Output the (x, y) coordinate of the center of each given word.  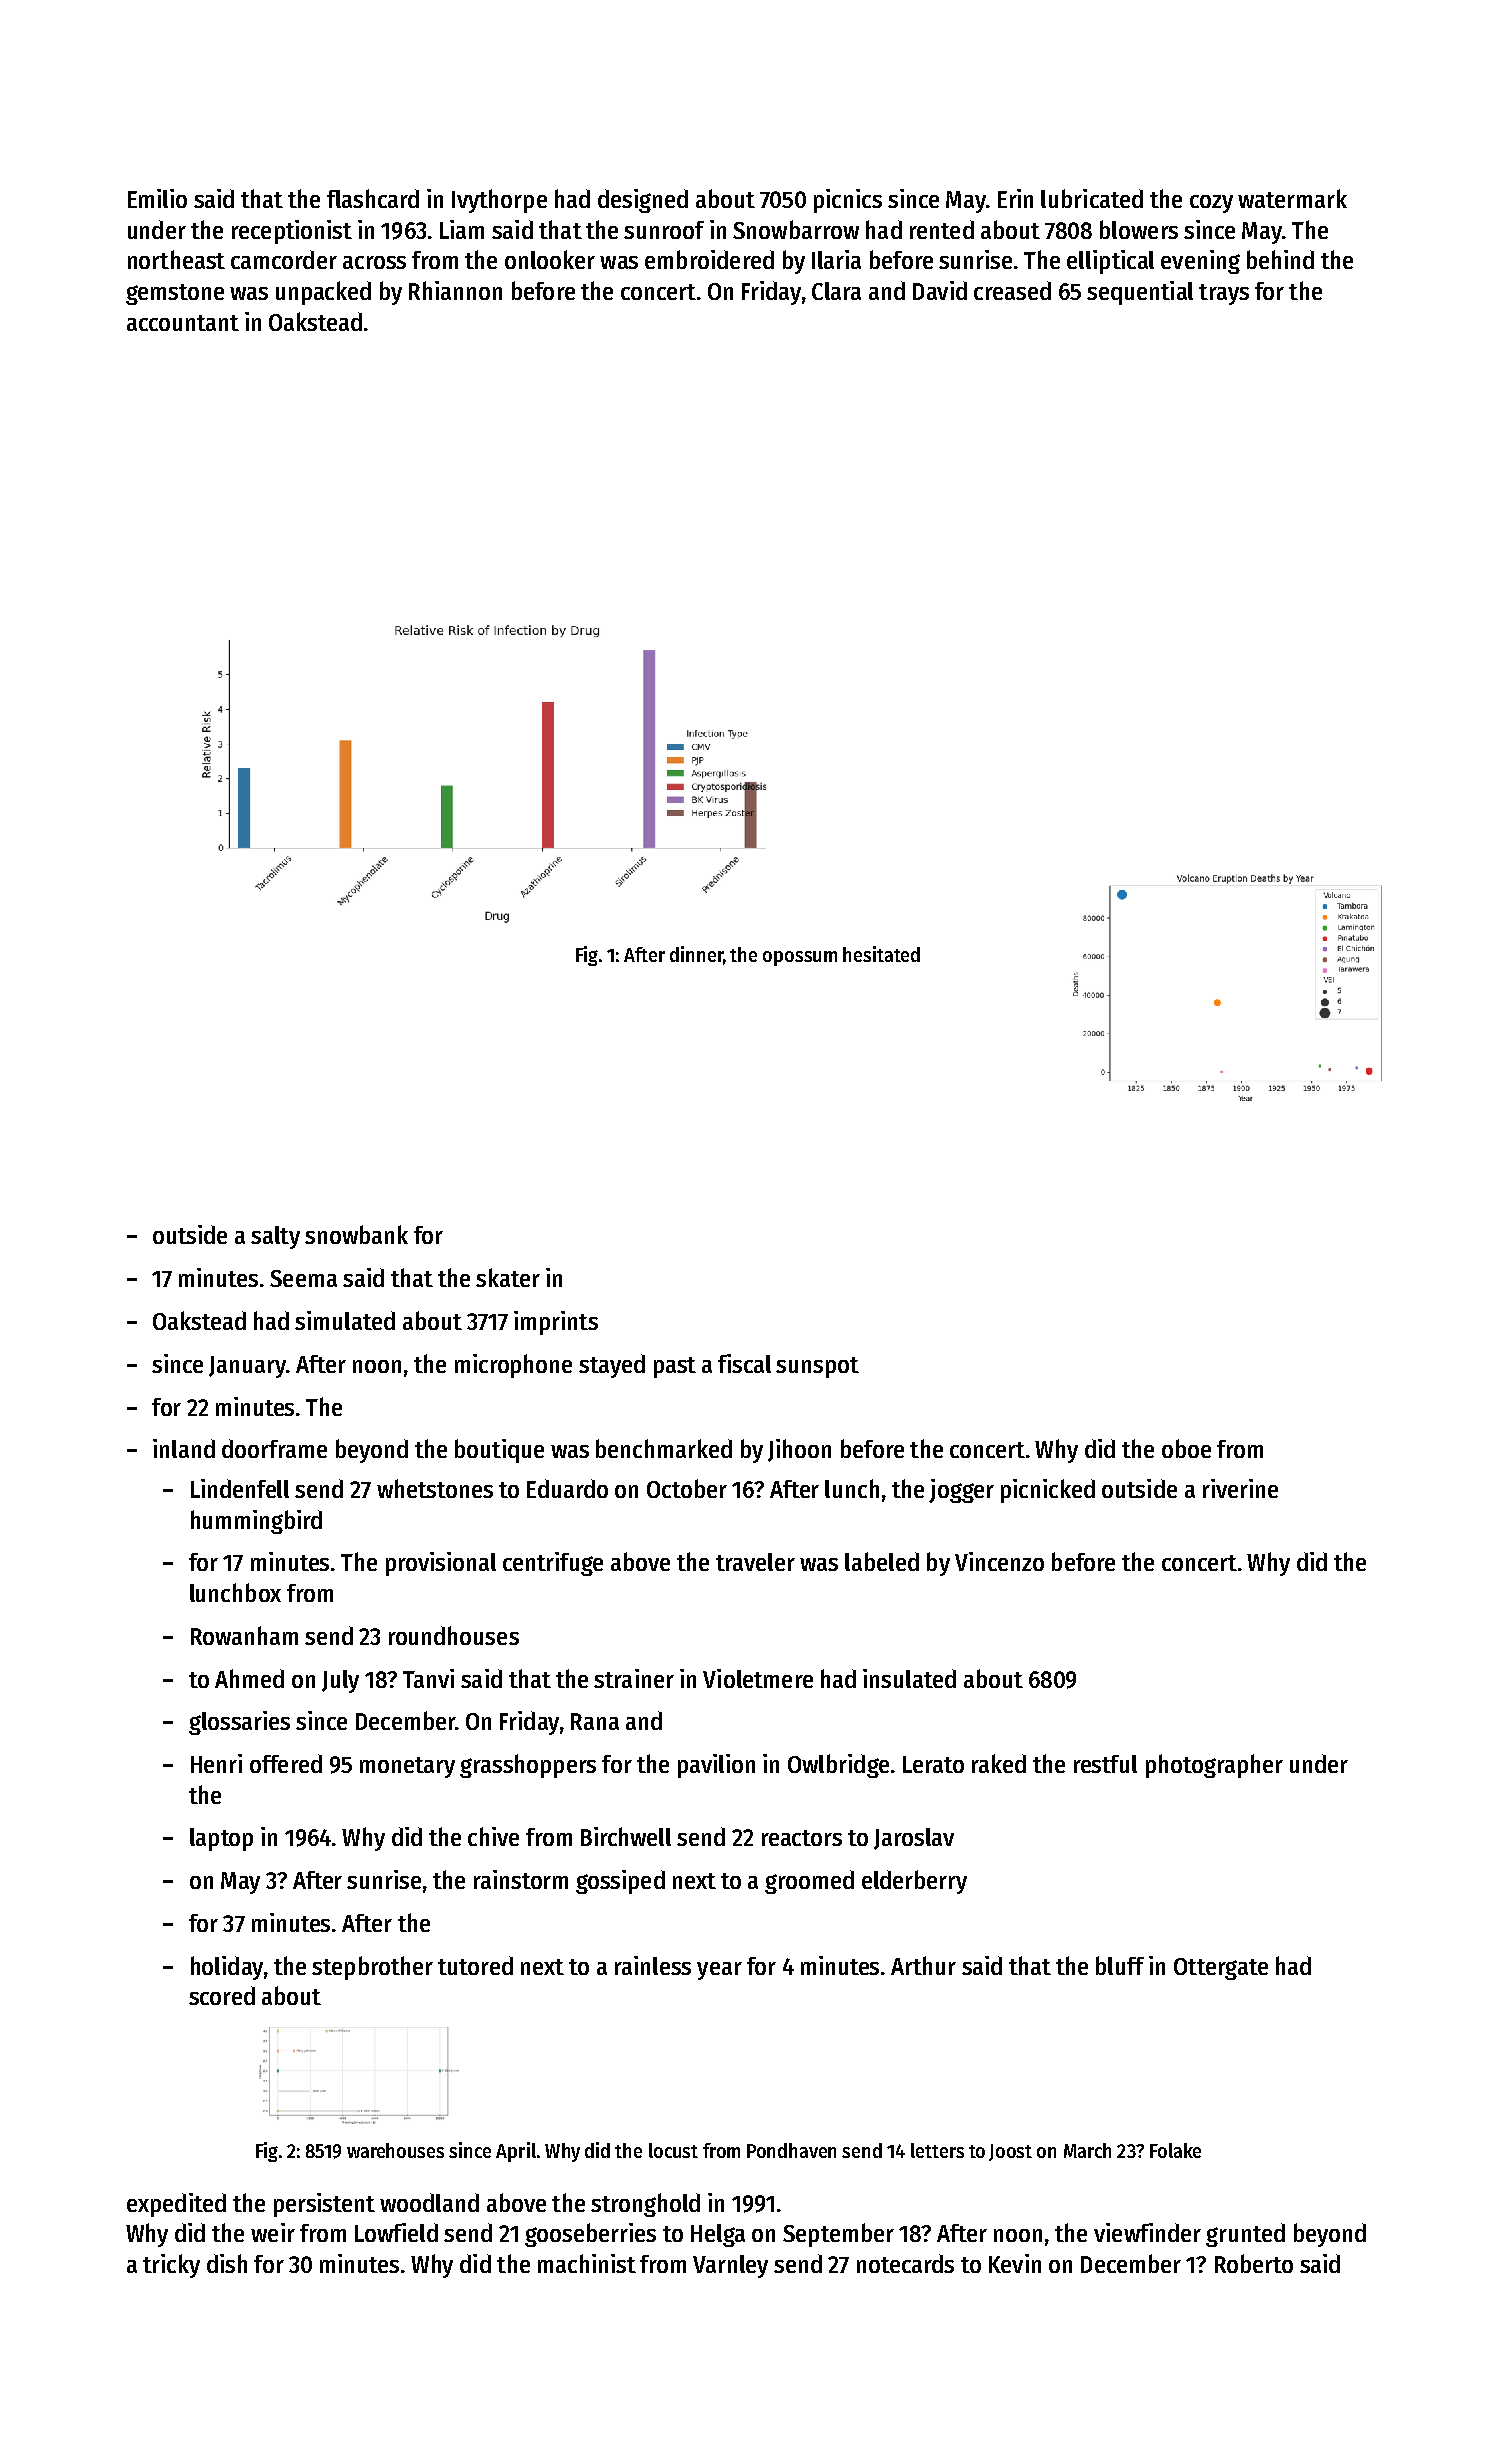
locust (673, 2150)
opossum (800, 958)
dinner (696, 954)
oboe (1186, 1448)
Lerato (933, 1764)
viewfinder (1147, 2232)
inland (184, 1448)
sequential (1140, 293)
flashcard (373, 198)
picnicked (1048, 1491)
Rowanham (244, 1635)
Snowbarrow (796, 229)
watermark (1292, 198)
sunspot (817, 1367)
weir (273, 2232)
